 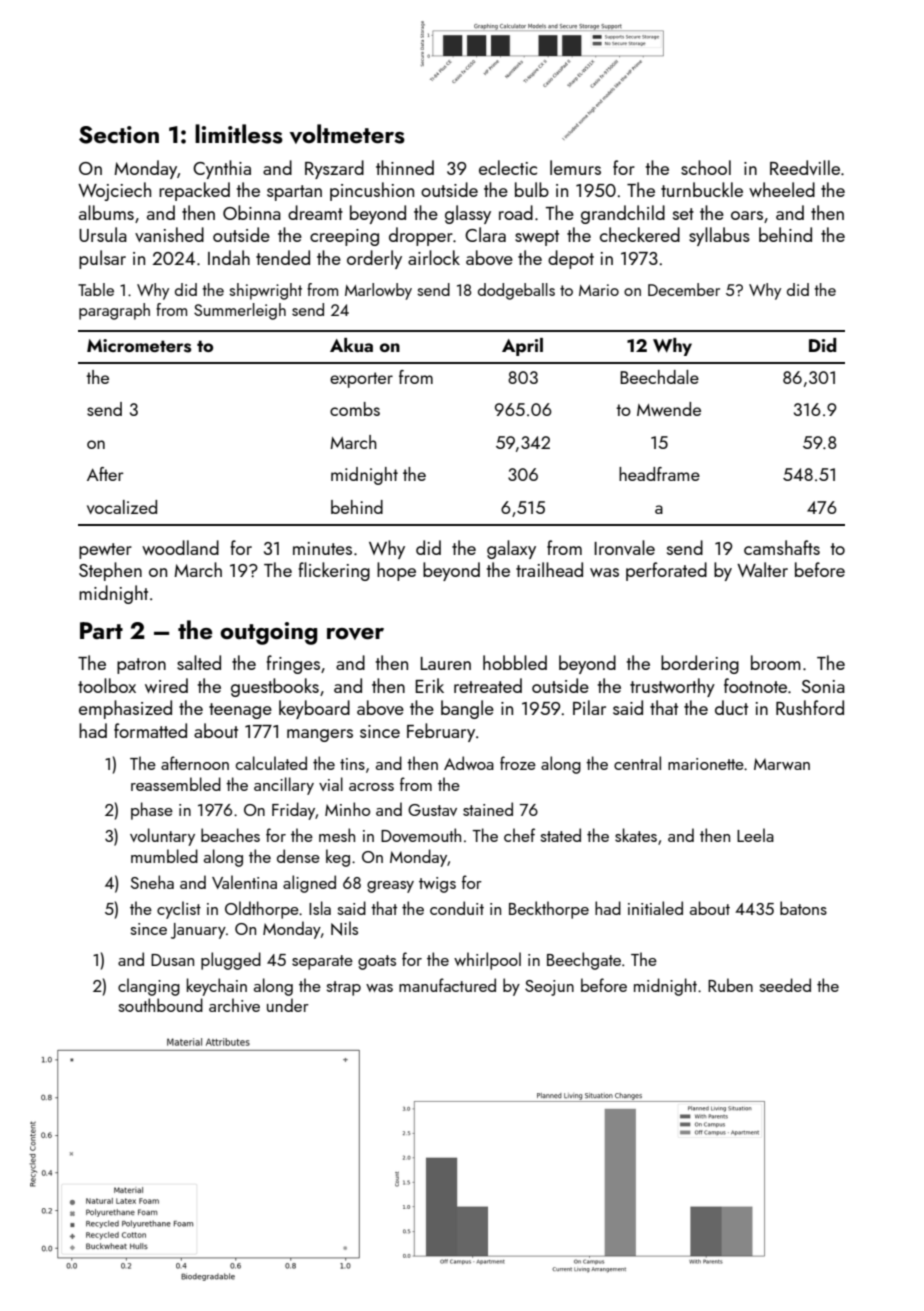 I want to click on hope, so click(x=396, y=571).
